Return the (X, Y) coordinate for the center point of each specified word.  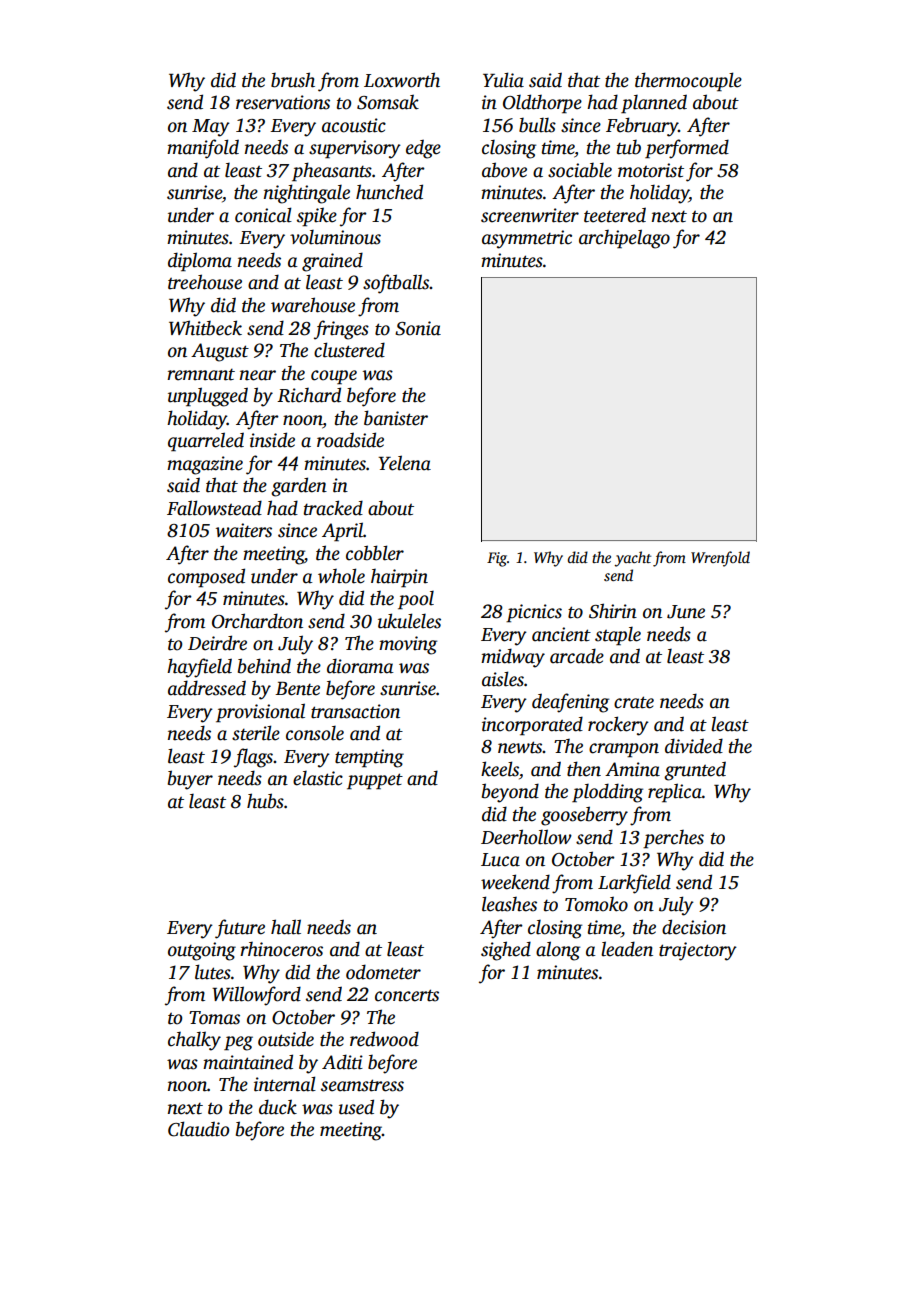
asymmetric (527, 239)
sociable (580, 170)
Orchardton (257, 621)
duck (278, 1107)
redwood (384, 1039)
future (240, 929)
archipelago (624, 239)
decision (694, 927)
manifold (203, 149)
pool (416, 600)
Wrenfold (720, 559)
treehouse (205, 282)
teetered (615, 215)
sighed (506, 951)
